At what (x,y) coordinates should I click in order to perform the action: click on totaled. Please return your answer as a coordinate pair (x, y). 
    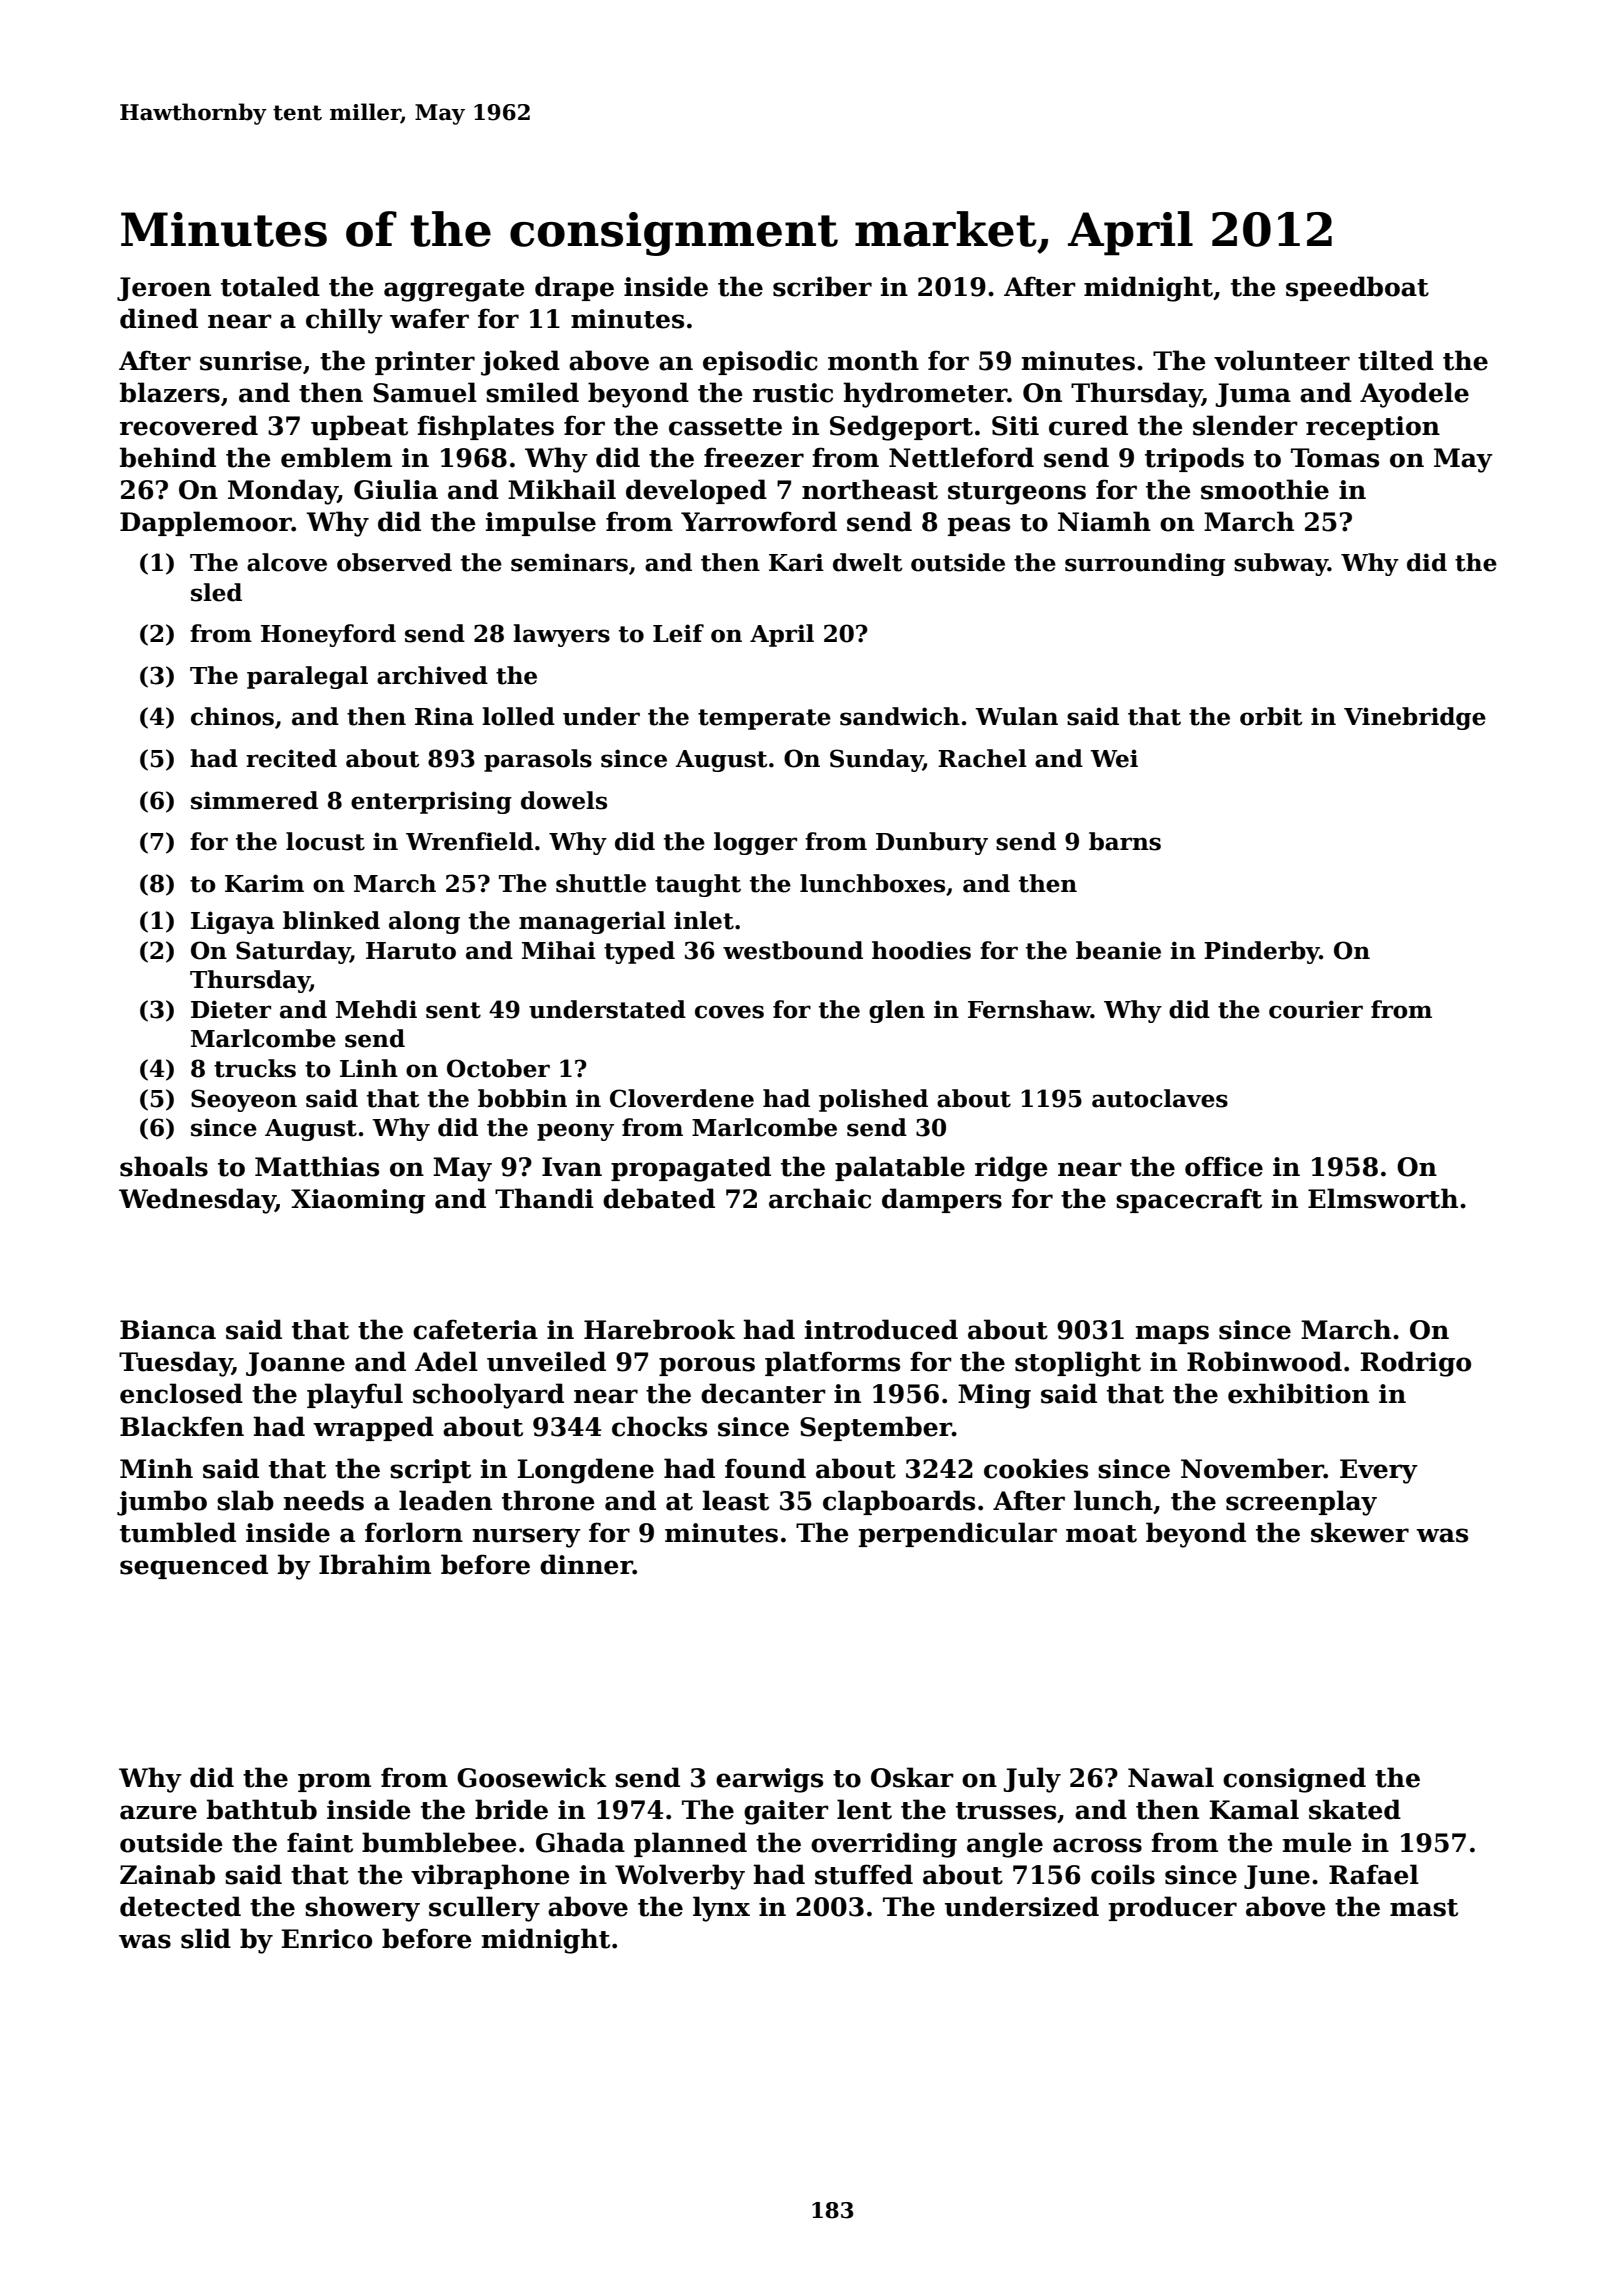
    Looking at the image, I should click on (270, 286).
